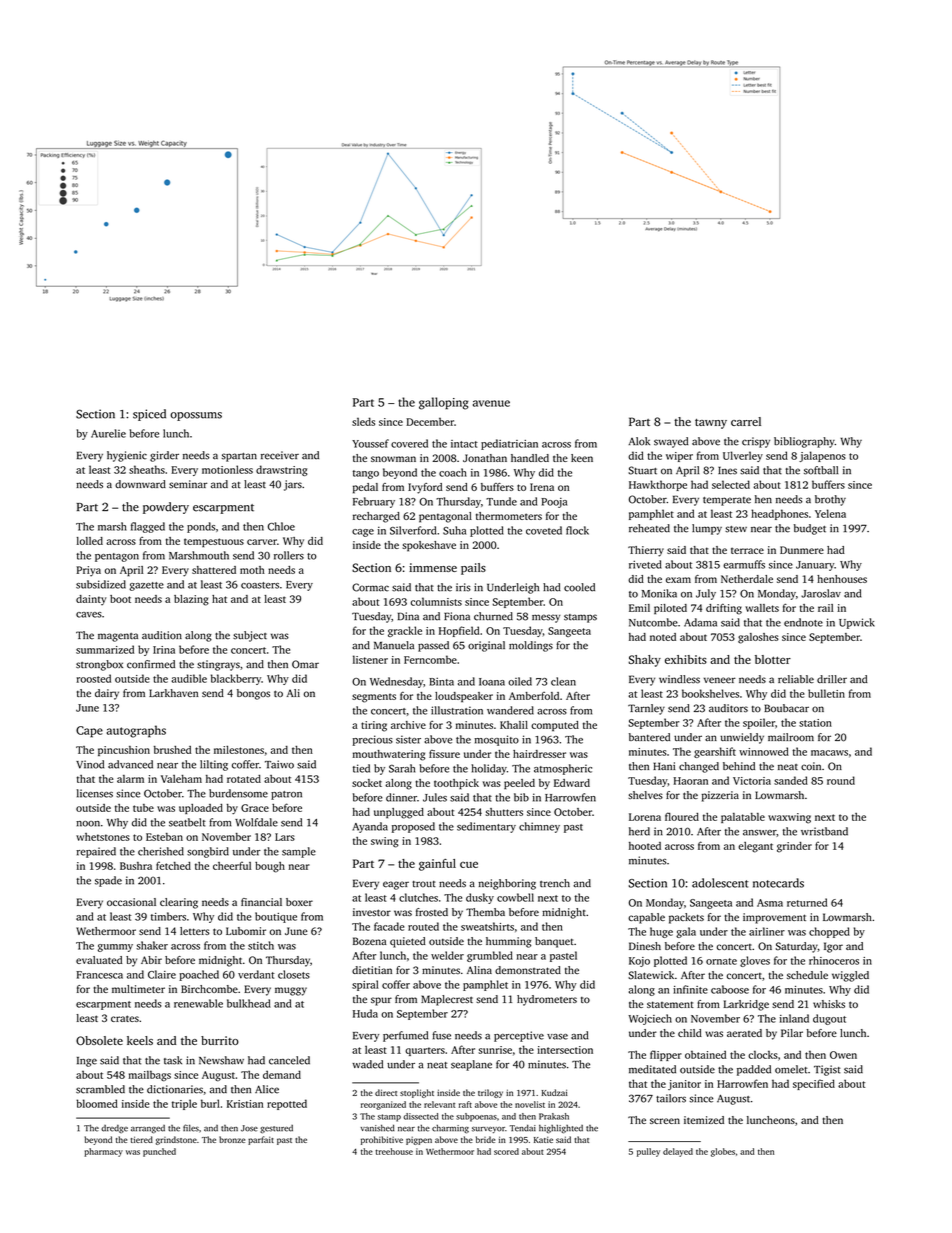  Describe the element at coordinates (824, 831) in the screenshot. I see `wristband` at that location.
